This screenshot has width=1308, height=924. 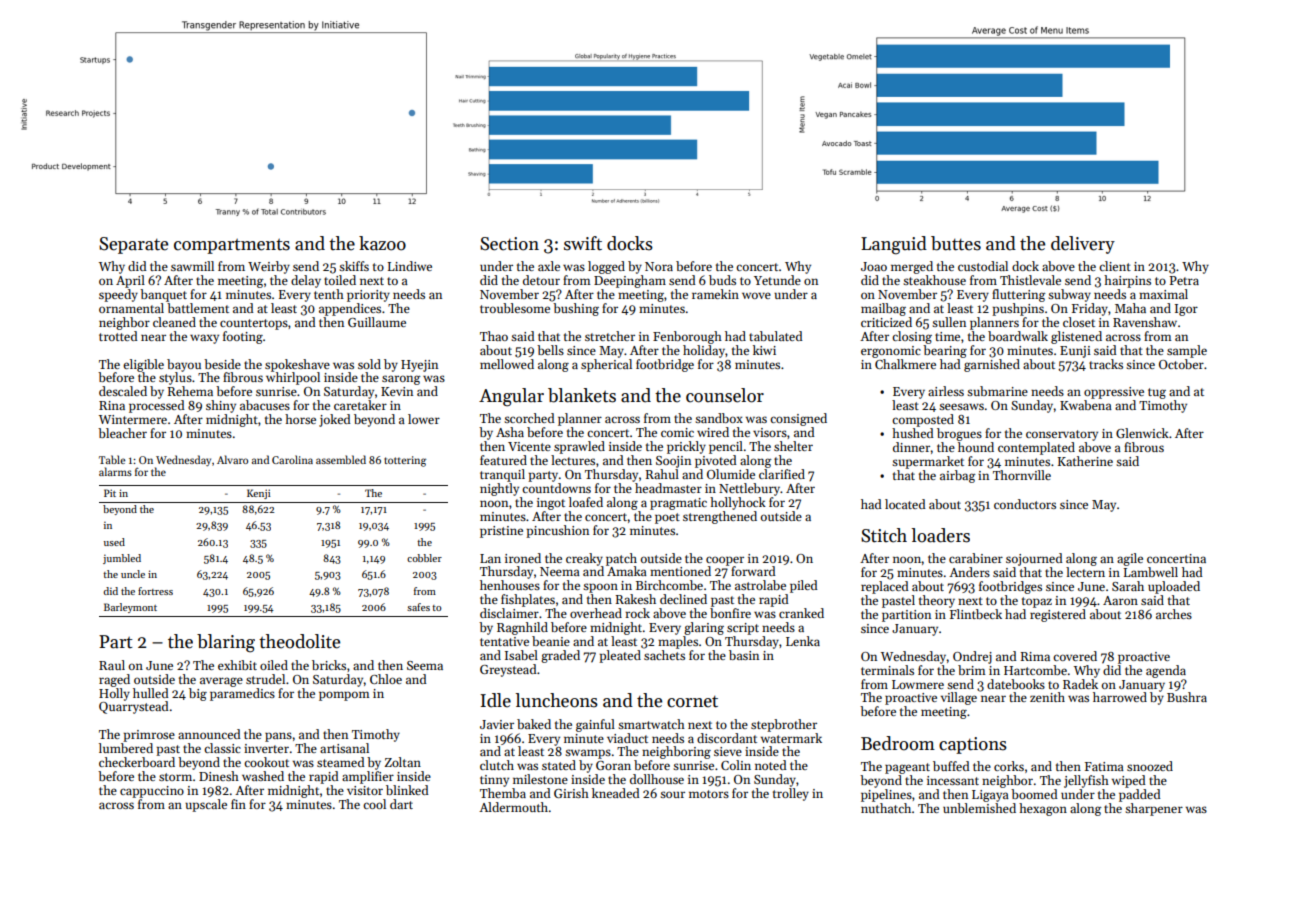 What do you see at coordinates (528, 600) in the screenshot?
I see `fishplates` at bounding box center [528, 600].
